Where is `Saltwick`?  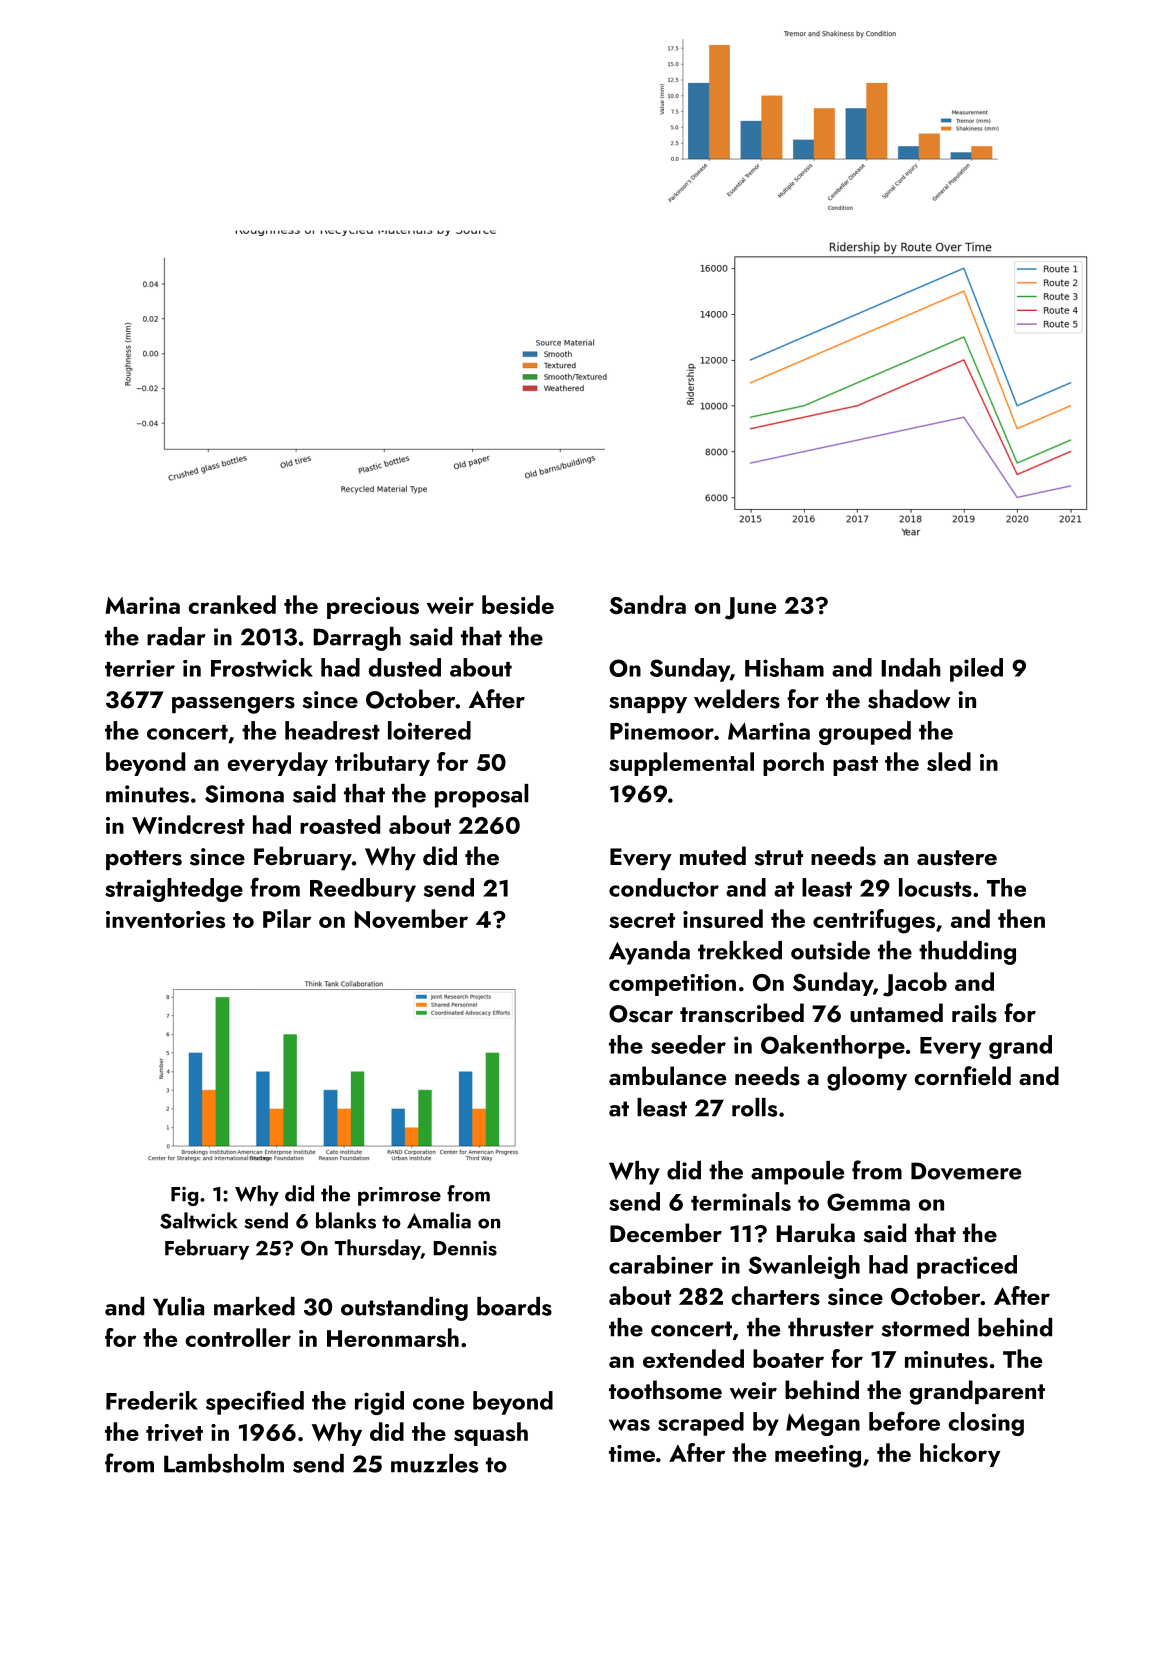
Saltwick is located at coordinates (198, 1220).
